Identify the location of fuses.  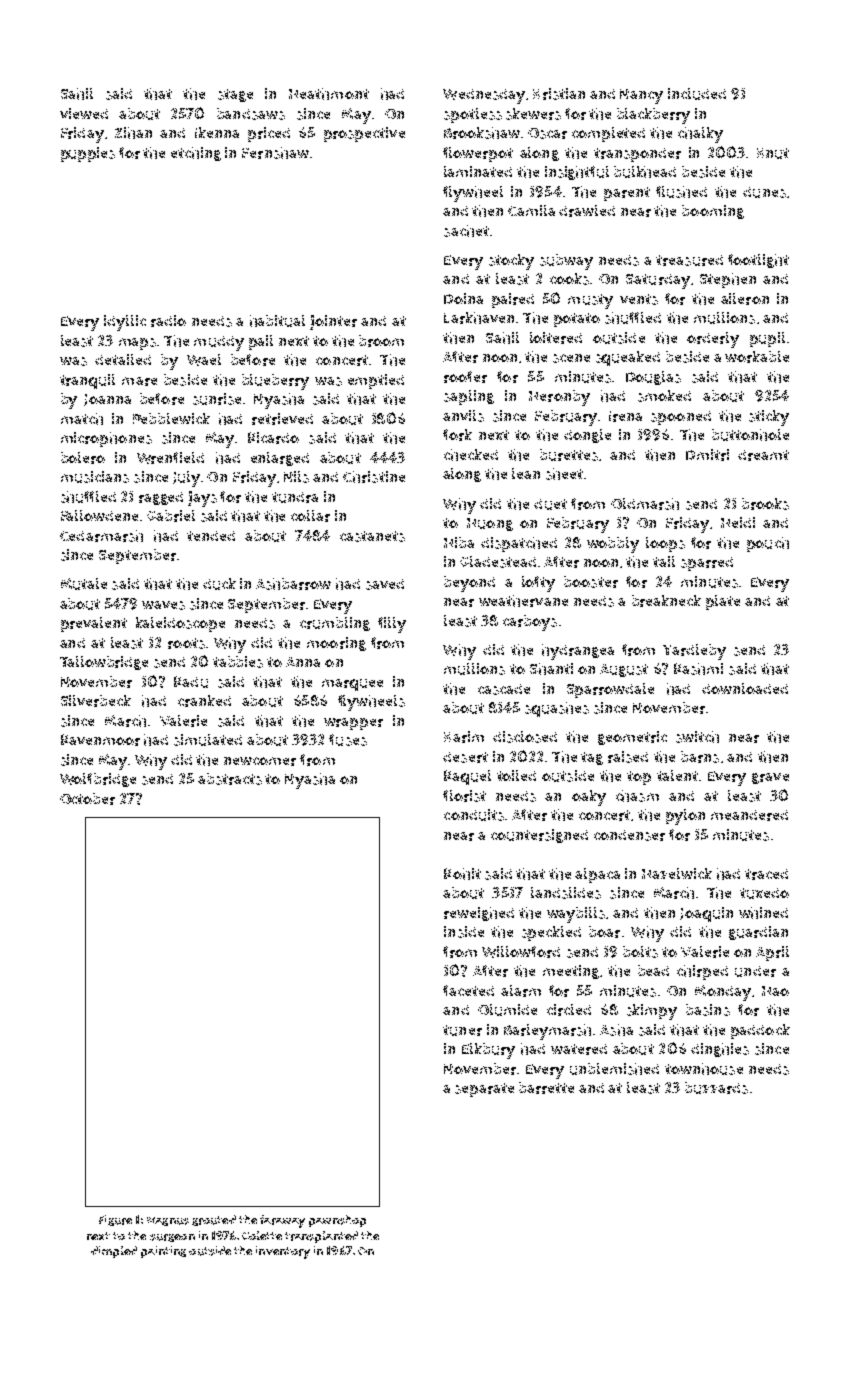
(348, 740).
